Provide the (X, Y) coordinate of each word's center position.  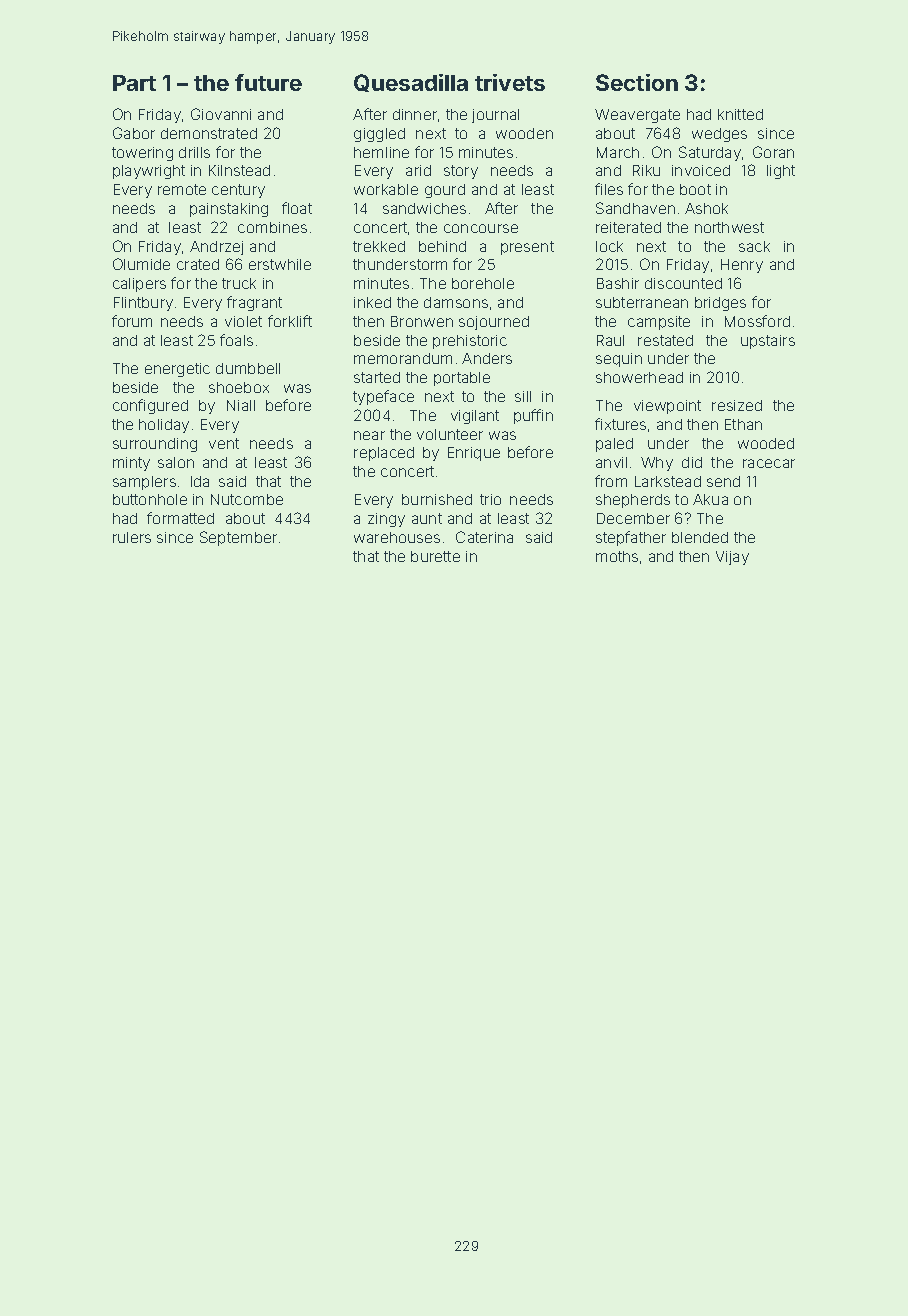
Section (637, 82)
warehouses (397, 537)
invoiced (701, 170)
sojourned (494, 323)
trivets (510, 82)
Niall (241, 405)
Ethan (743, 424)
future (268, 82)
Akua (710, 499)
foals (236, 340)
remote (182, 189)
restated (665, 340)
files (609, 189)
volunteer (450, 434)
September (238, 538)
